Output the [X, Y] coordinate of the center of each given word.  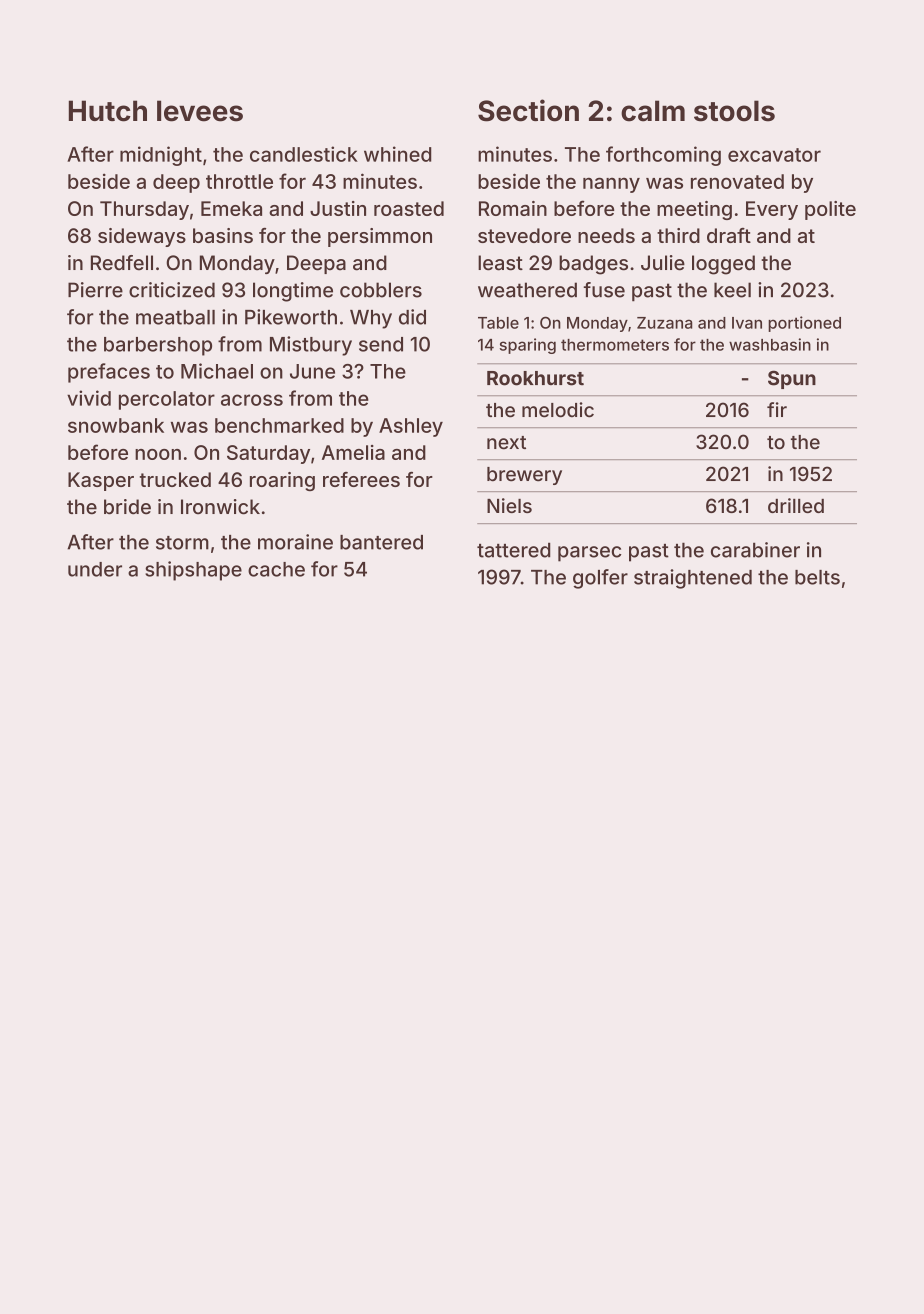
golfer [600, 579]
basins [223, 235]
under [95, 569]
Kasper [101, 481]
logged [723, 265]
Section [528, 110]
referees [361, 479]
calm [653, 111]
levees [200, 111]
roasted [409, 208]
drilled [796, 505]
